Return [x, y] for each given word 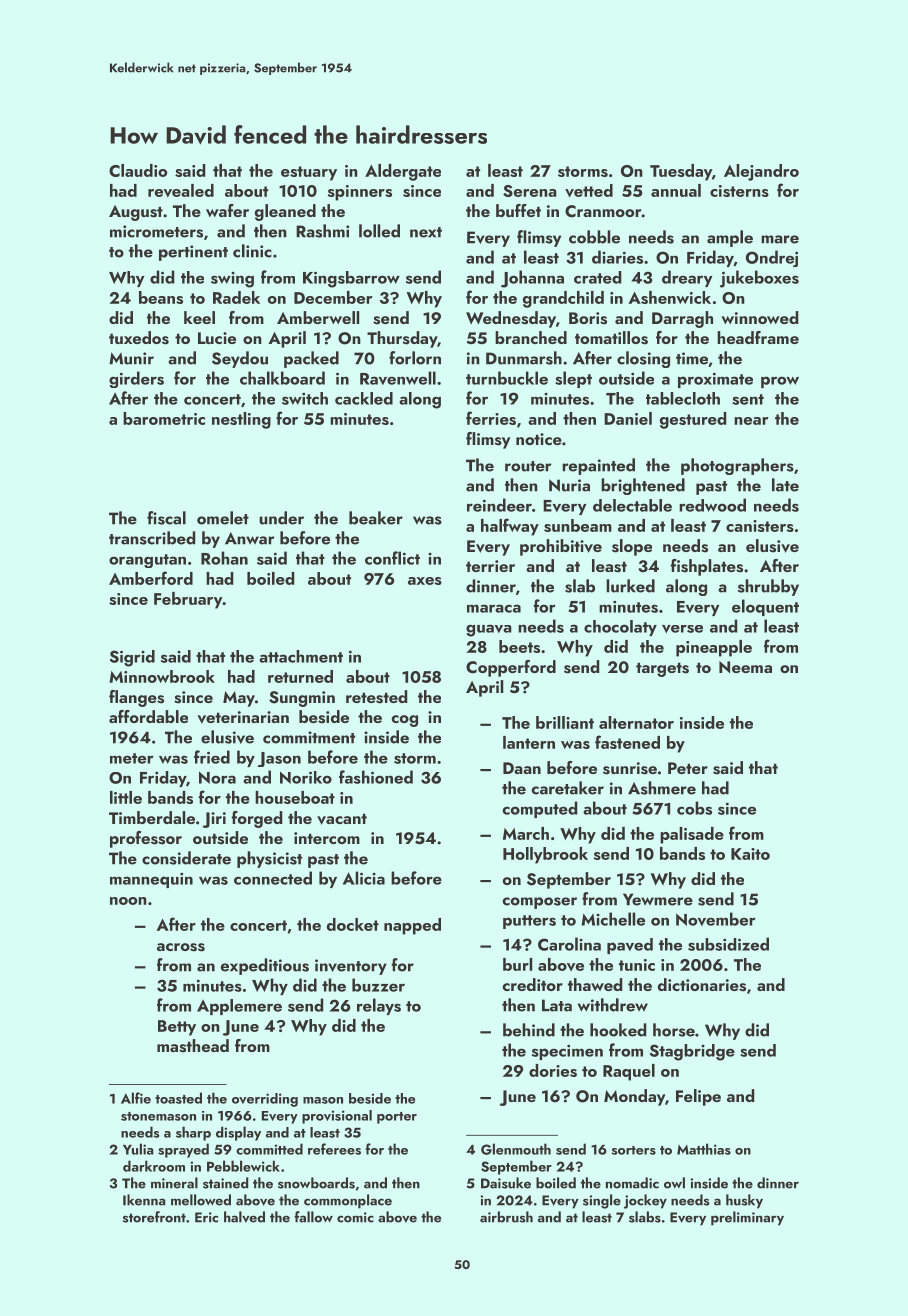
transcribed [152, 538]
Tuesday [681, 172]
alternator [636, 722]
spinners [360, 193]
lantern [529, 742]
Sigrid [132, 658]
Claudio [138, 170]
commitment [309, 737]
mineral [174, 1183]
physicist [269, 859]
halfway [510, 527]
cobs [694, 808]
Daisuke [506, 1183]
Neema [745, 667]
